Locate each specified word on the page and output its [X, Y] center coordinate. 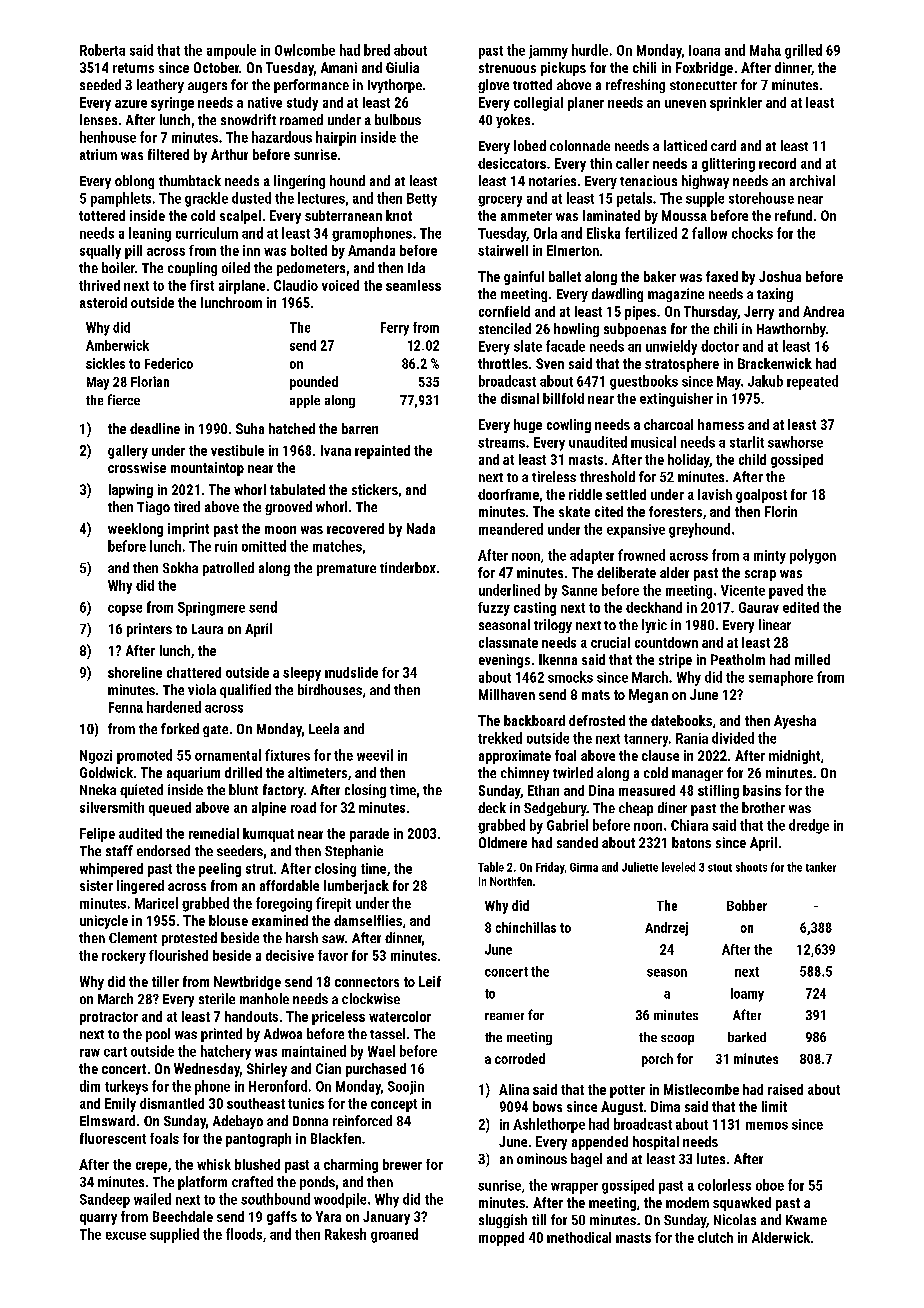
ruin [226, 546]
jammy [548, 52]
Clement [133, 937]
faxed [722, 276]
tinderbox [408, 567]
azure [131, 104]
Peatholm [738, 659]
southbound [275, 1199]
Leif [430, 981]
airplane [242, 287]
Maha [765, 50]
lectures [321, 198]
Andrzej [666, 929]
